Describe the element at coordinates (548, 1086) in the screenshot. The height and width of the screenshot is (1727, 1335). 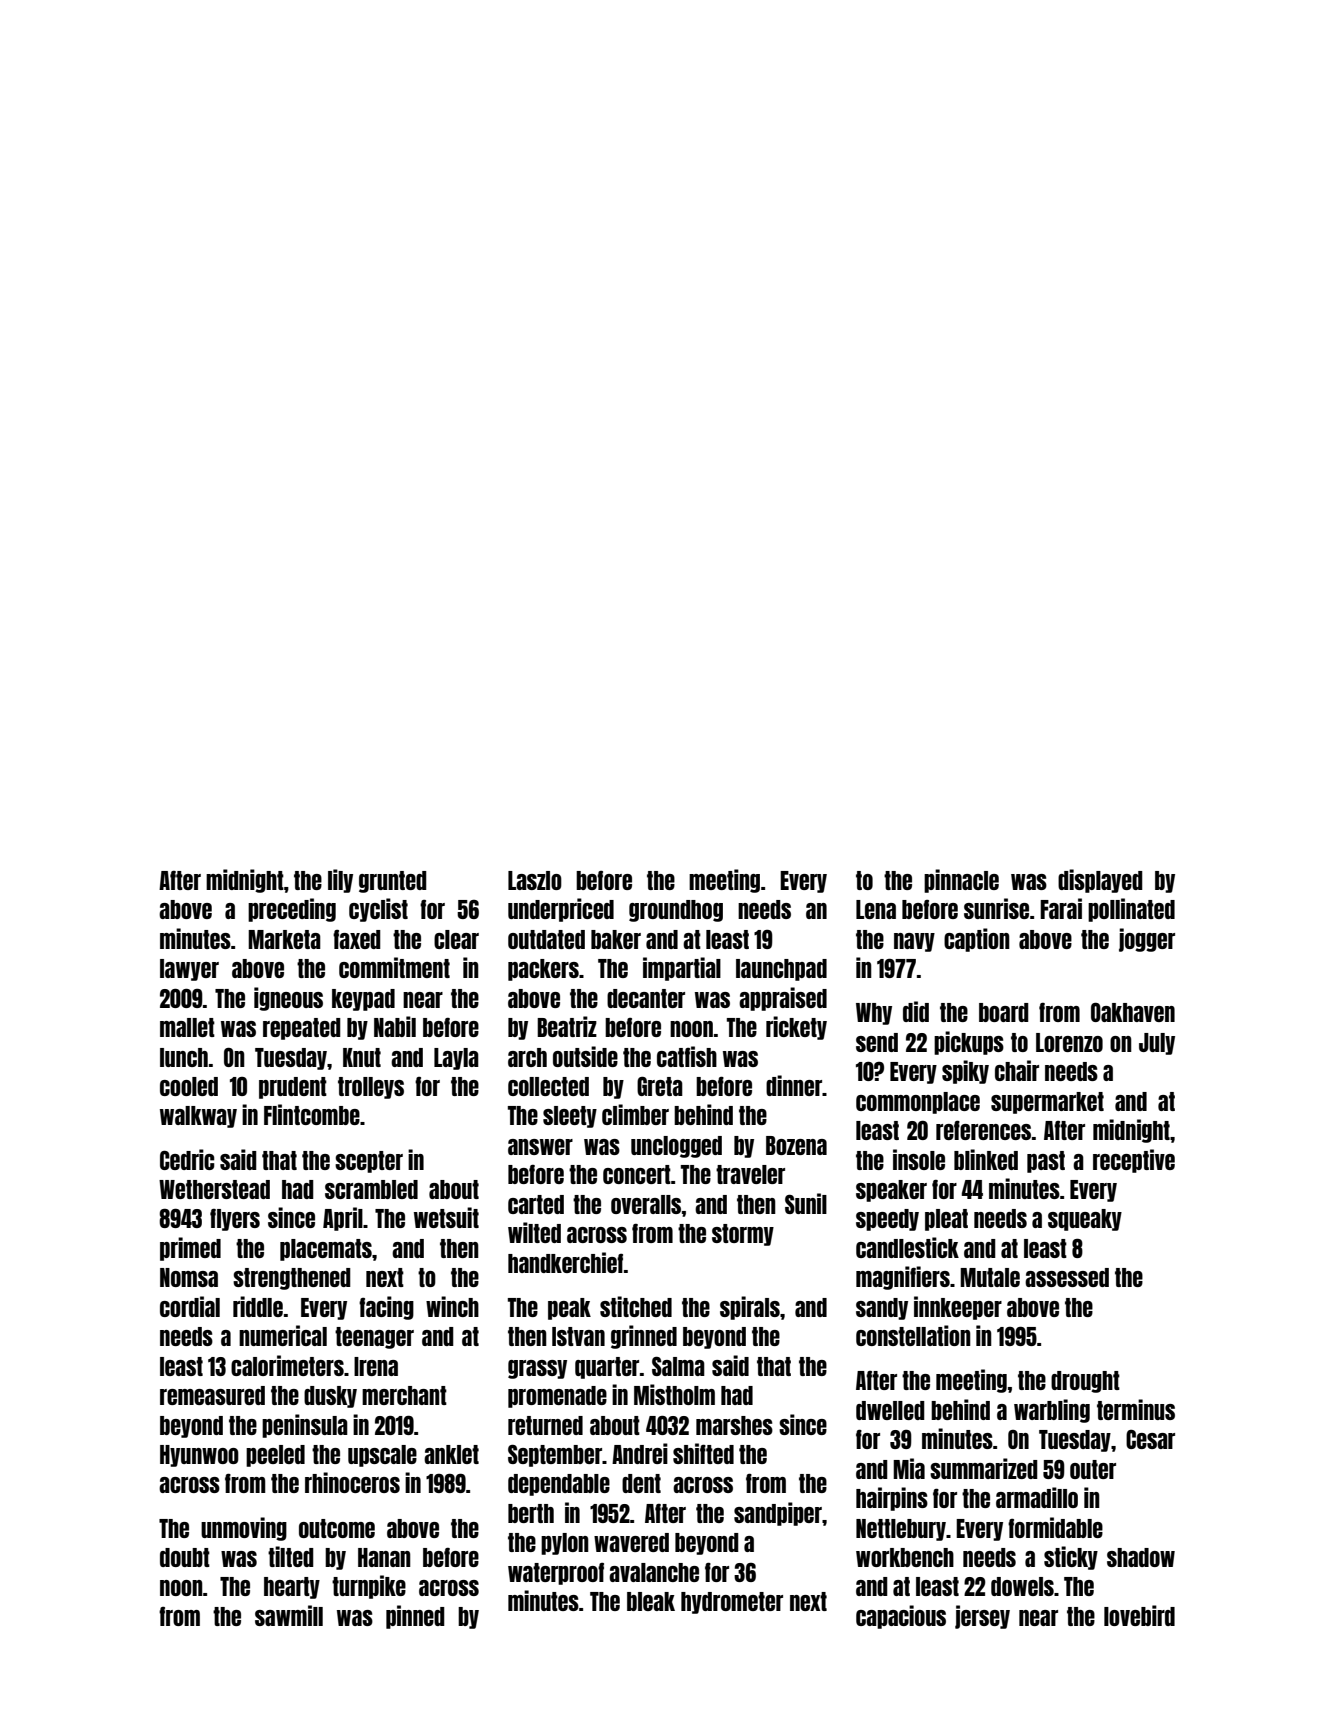
I see `collected` at that location.
